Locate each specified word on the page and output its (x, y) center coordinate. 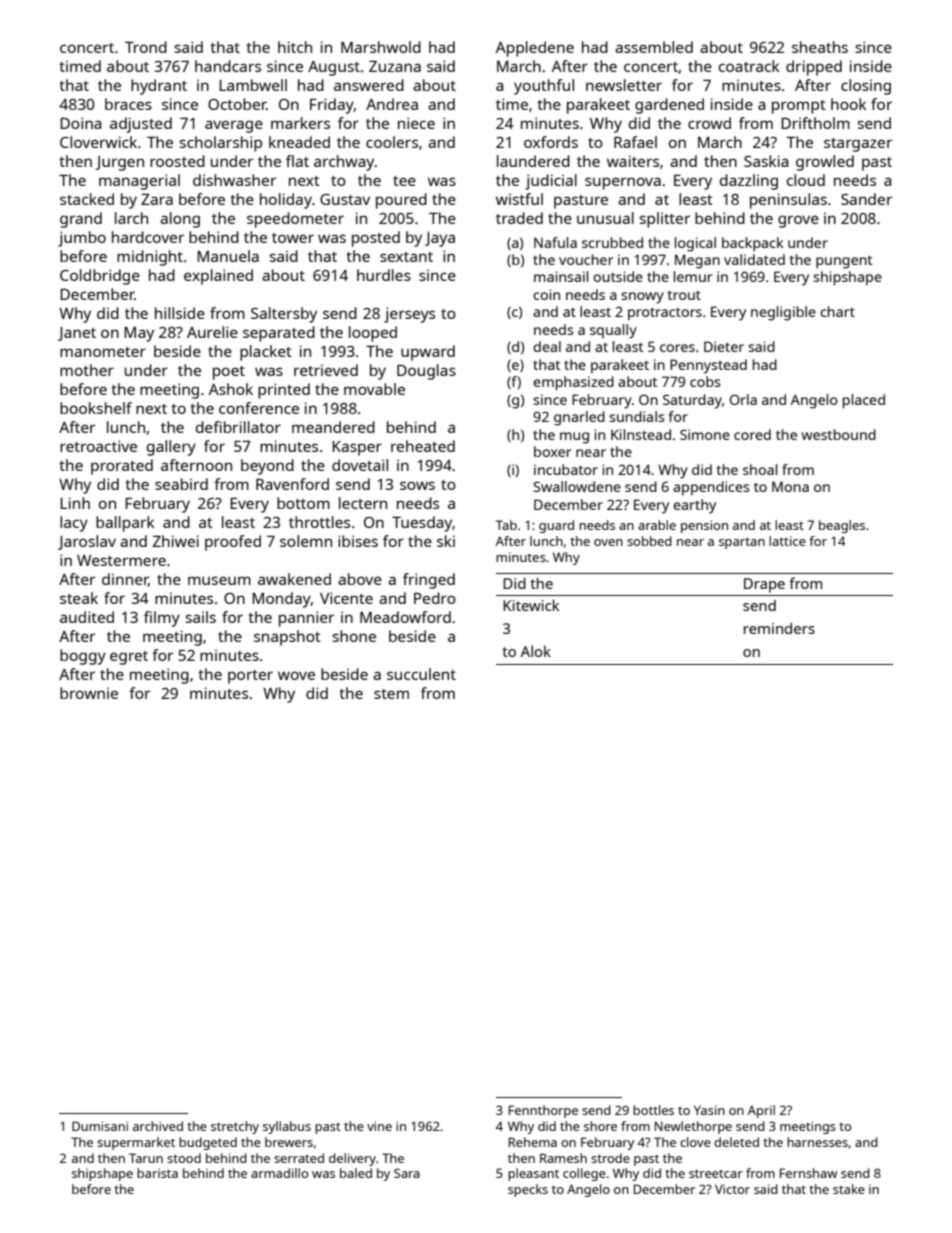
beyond (267, 467)
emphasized (573, 383)
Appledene (535, 49)
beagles (842, 526)
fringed (429, 581)
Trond (146, 47)
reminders (779, 628)
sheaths (820, 47)
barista (157, 1173)
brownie (89, 693)
